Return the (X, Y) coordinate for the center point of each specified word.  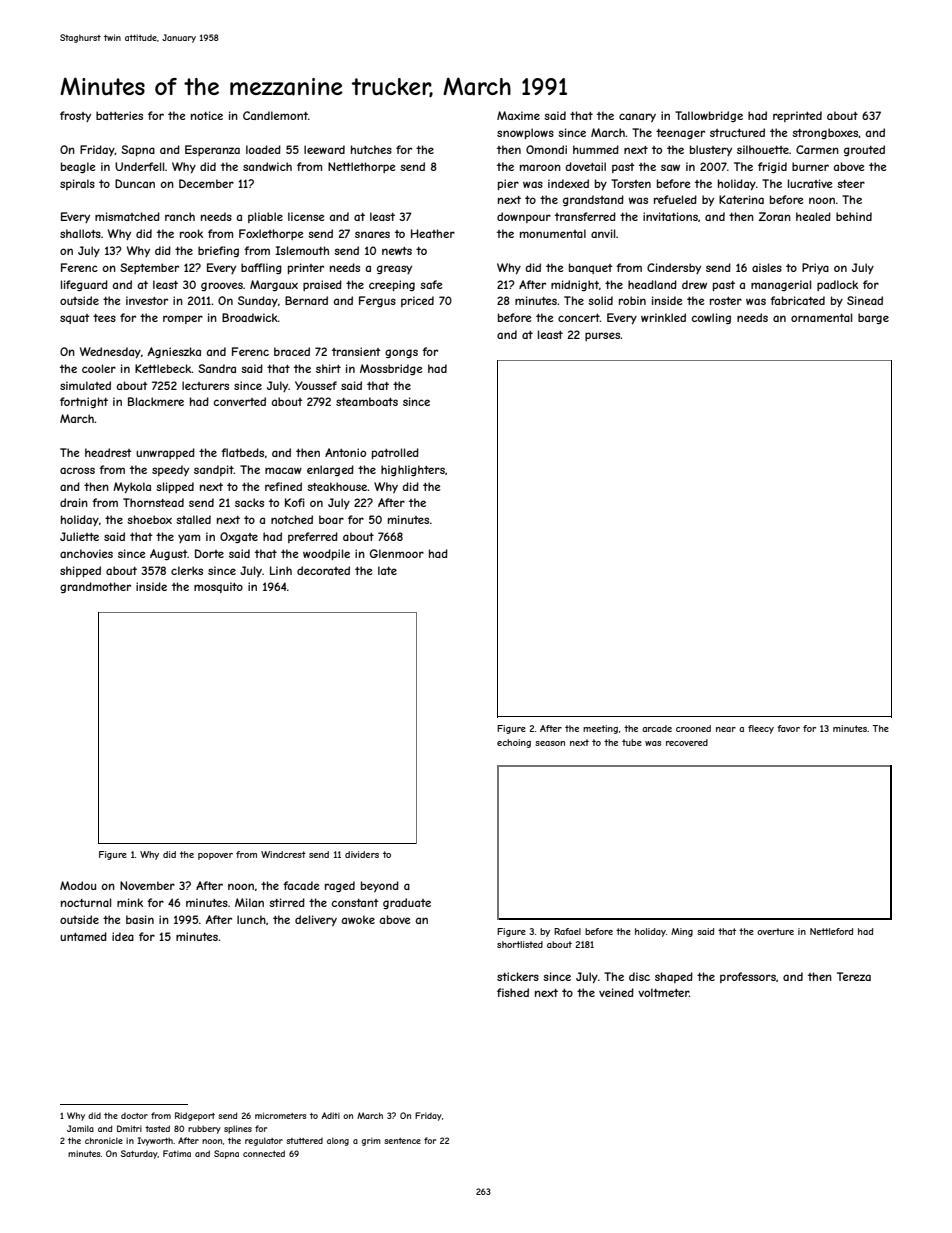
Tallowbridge (709, 116)
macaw (283, 470)
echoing (514, 743)
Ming (682, 932)
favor (788, 728)
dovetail (585, 166)
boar (331, 519)
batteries (119, 115)
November (147, 885)
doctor (134, 1116)
